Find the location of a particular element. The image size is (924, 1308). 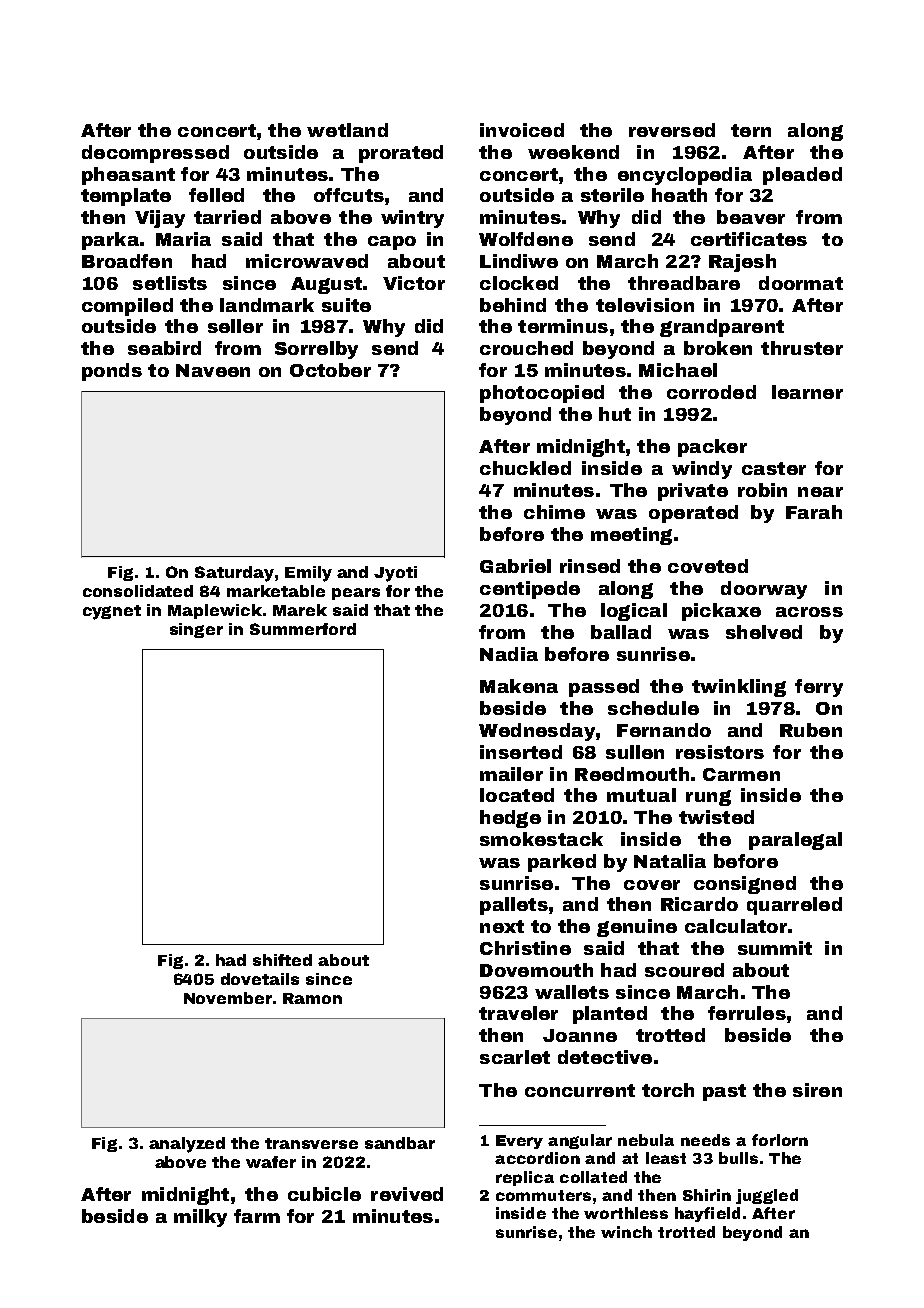

invoiced is located at coordinates (522, 130).
